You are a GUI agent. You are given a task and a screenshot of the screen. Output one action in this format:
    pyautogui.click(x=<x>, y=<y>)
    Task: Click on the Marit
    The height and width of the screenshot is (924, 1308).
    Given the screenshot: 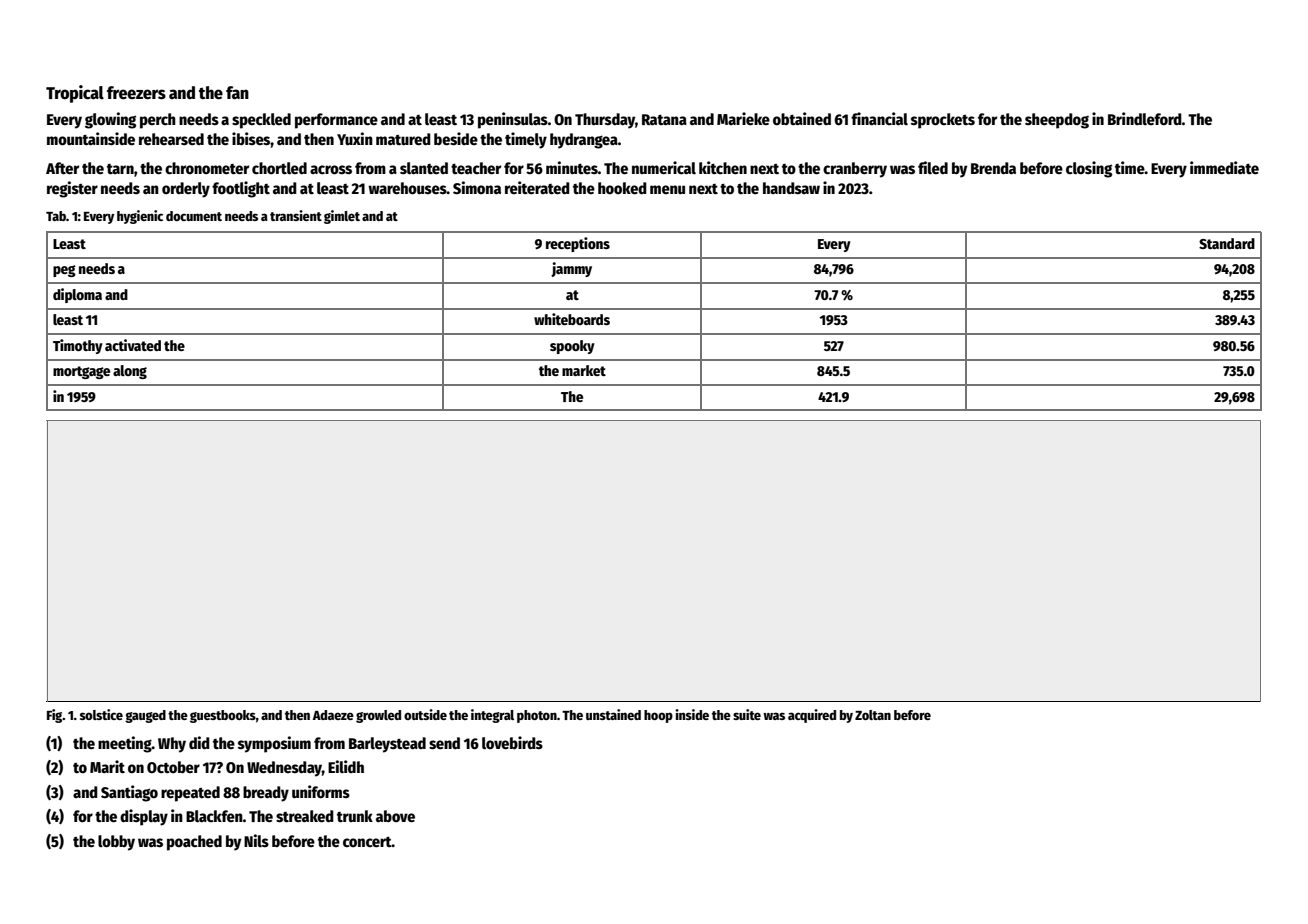 What is the action you would take?
    pyautogui.click(x=107, y=766)
